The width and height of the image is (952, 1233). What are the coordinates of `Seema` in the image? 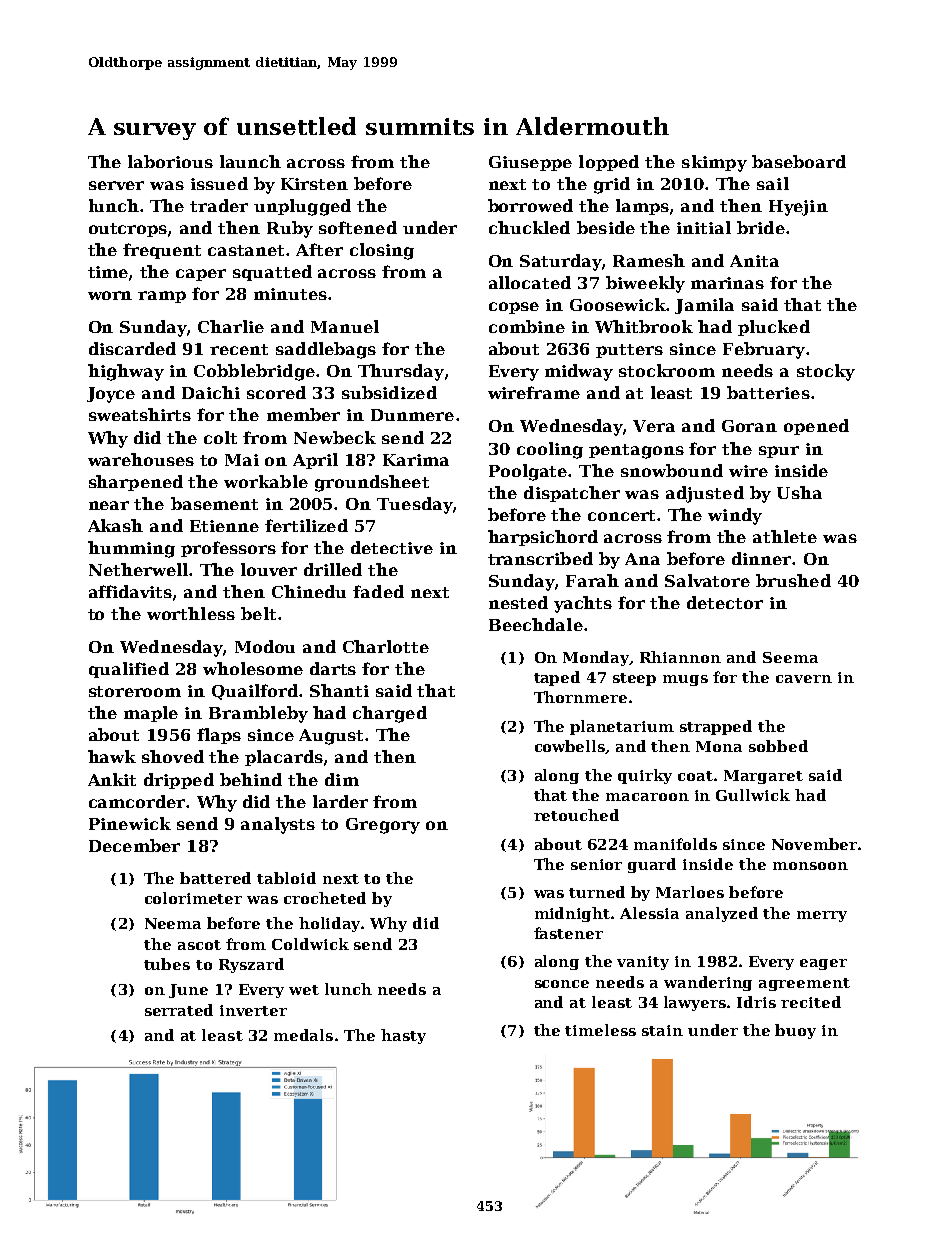 It's located at (790, 657).
